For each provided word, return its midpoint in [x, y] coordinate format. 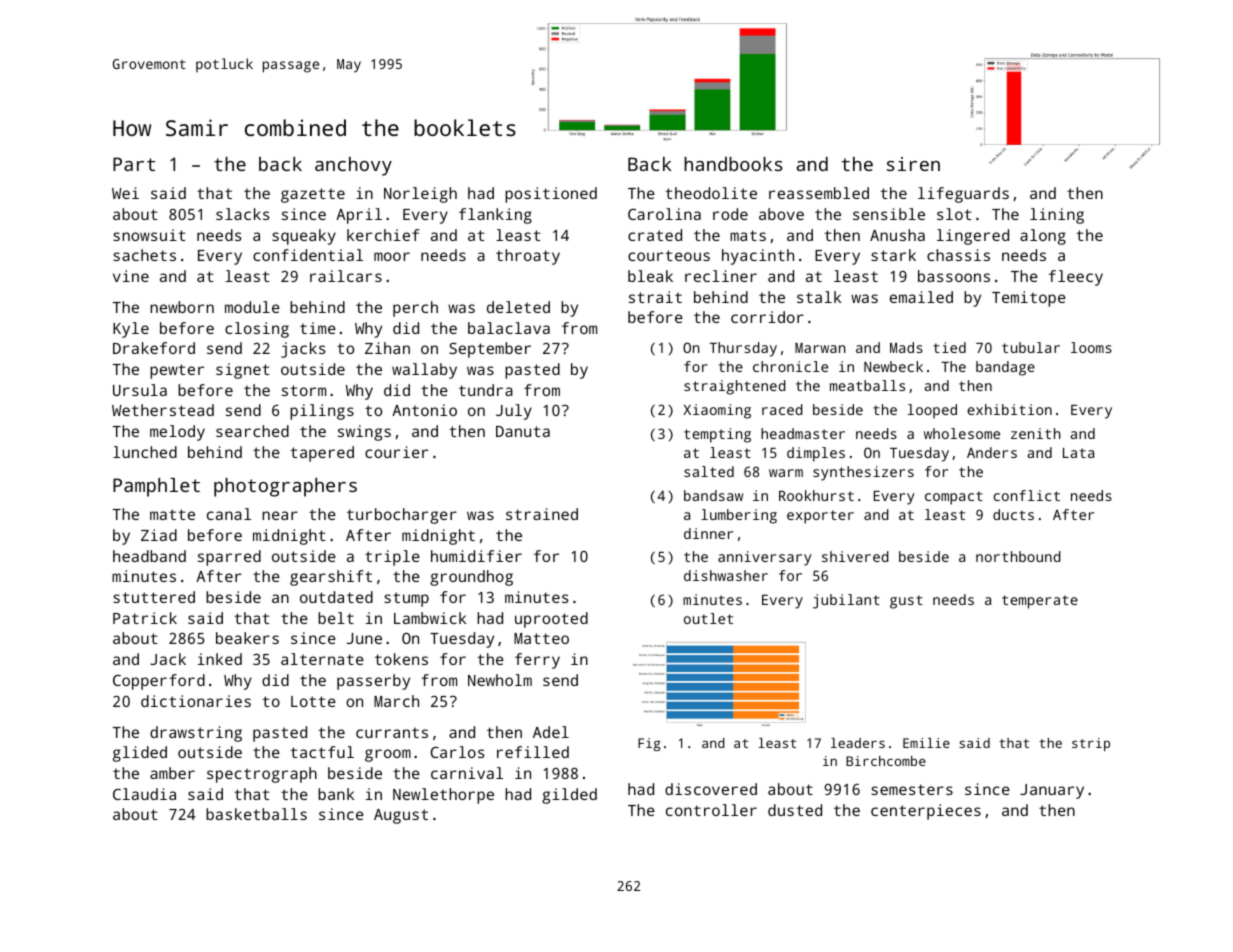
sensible [889, 214]
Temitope [1029, 299]
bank [336, 794]
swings [364, 433]
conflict [1027, 495]
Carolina [664, 214]
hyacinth [758, 257]
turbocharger [402, 516]
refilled [533, 752]
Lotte [313, 701]
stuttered [154, 597]
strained [542, 514]
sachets [144, 255]
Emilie [926, 743]
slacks [242, 214]
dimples [816, 454]
